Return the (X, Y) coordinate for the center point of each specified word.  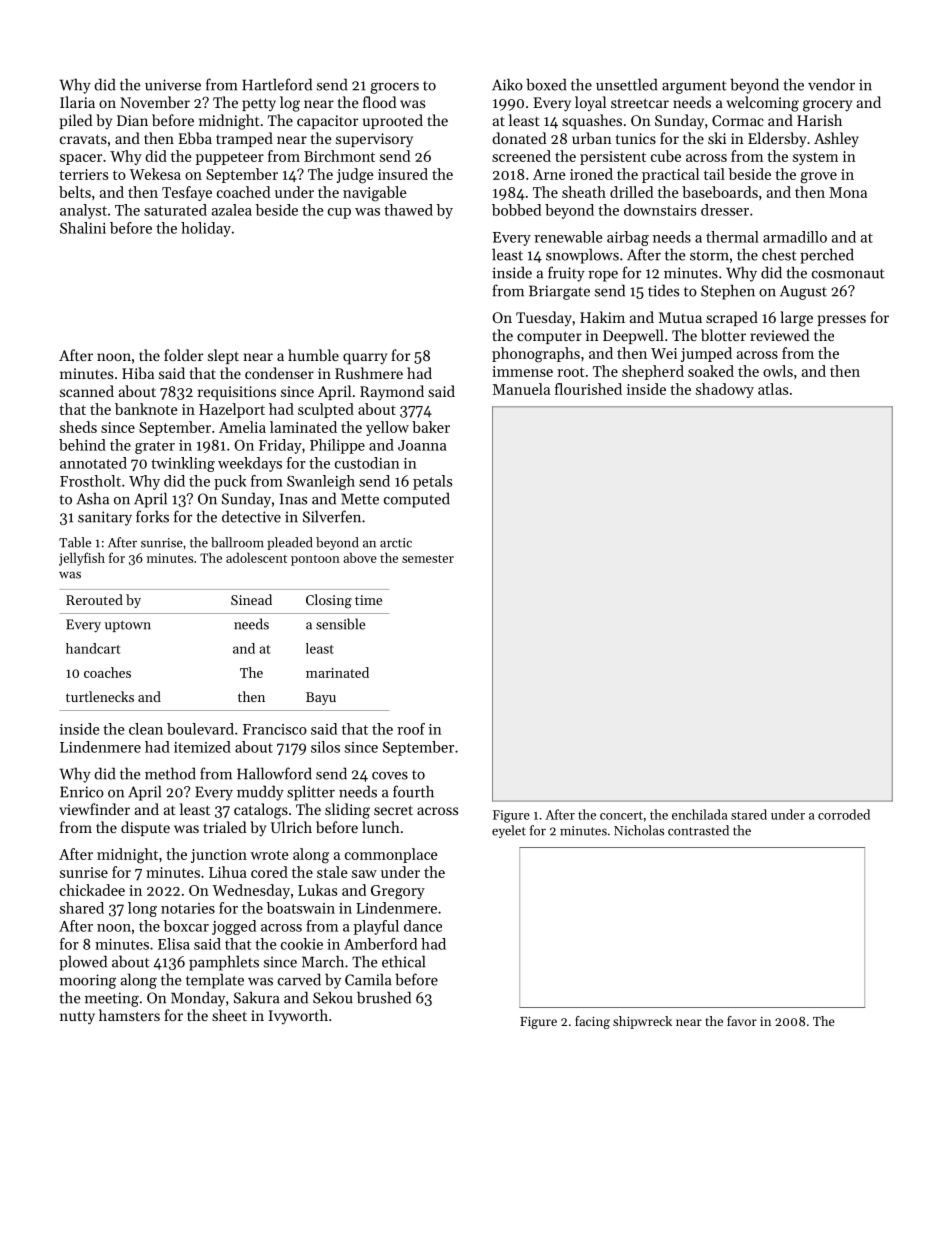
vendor (831, 84)
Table (75, 542)
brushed (384, 997)
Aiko (507, 84)
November (155, 102)
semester (428, 558)
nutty (77, 1018)
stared (749, 814)
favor (742, 1021)
